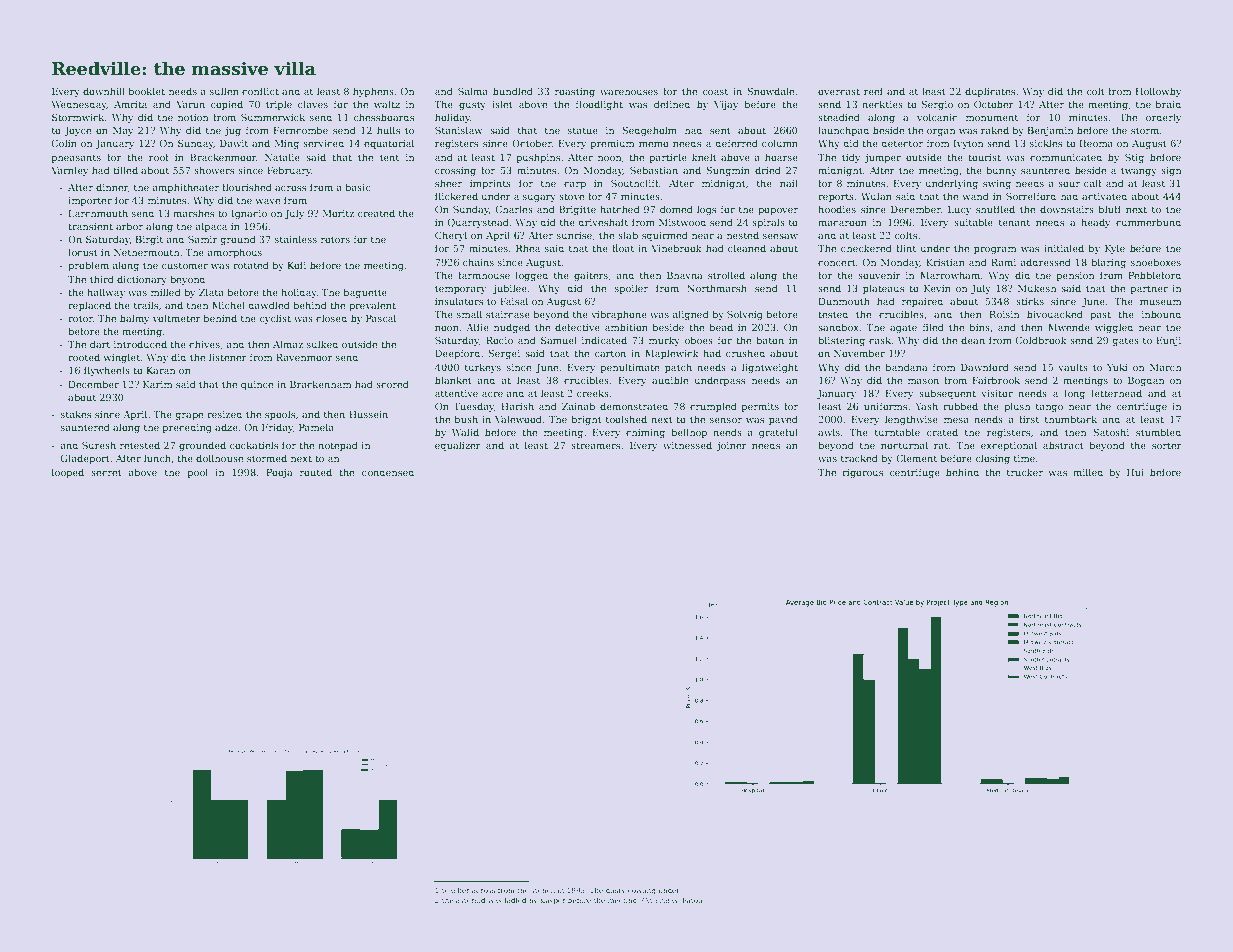 This screenshot has height=952, width=1233. I want to click on flourished, so click(247, 187).
